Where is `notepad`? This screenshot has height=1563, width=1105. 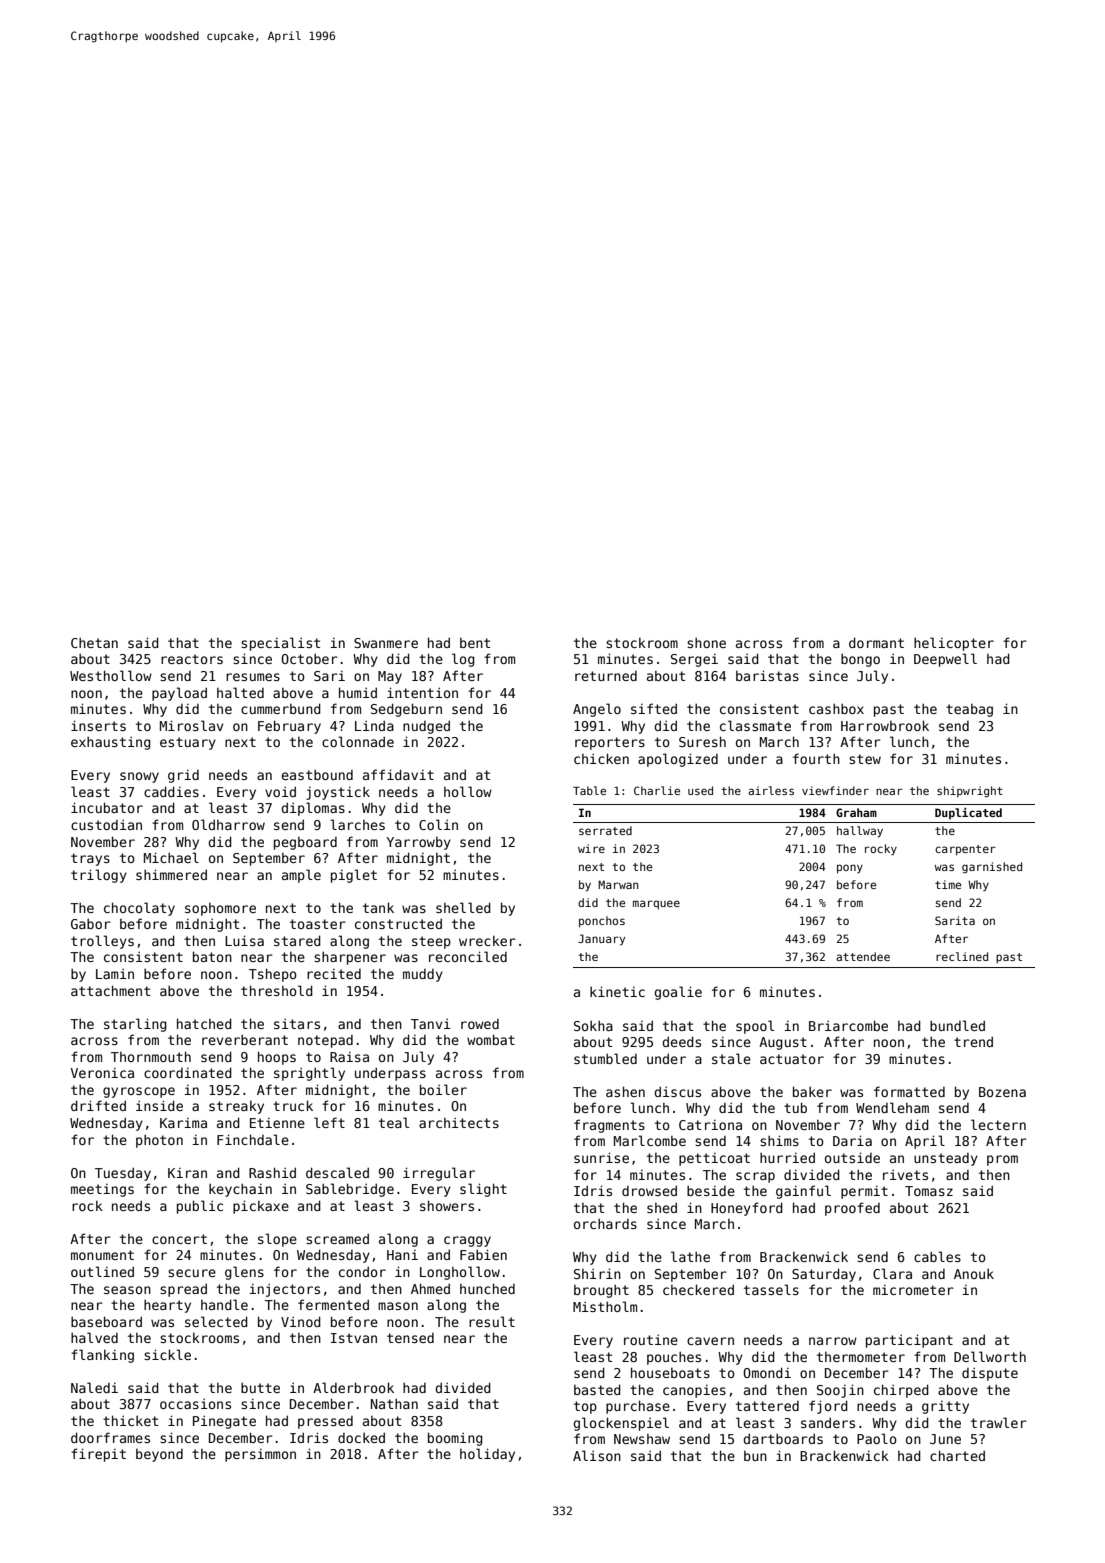 notepad is located at coordinates (325, 1041).
